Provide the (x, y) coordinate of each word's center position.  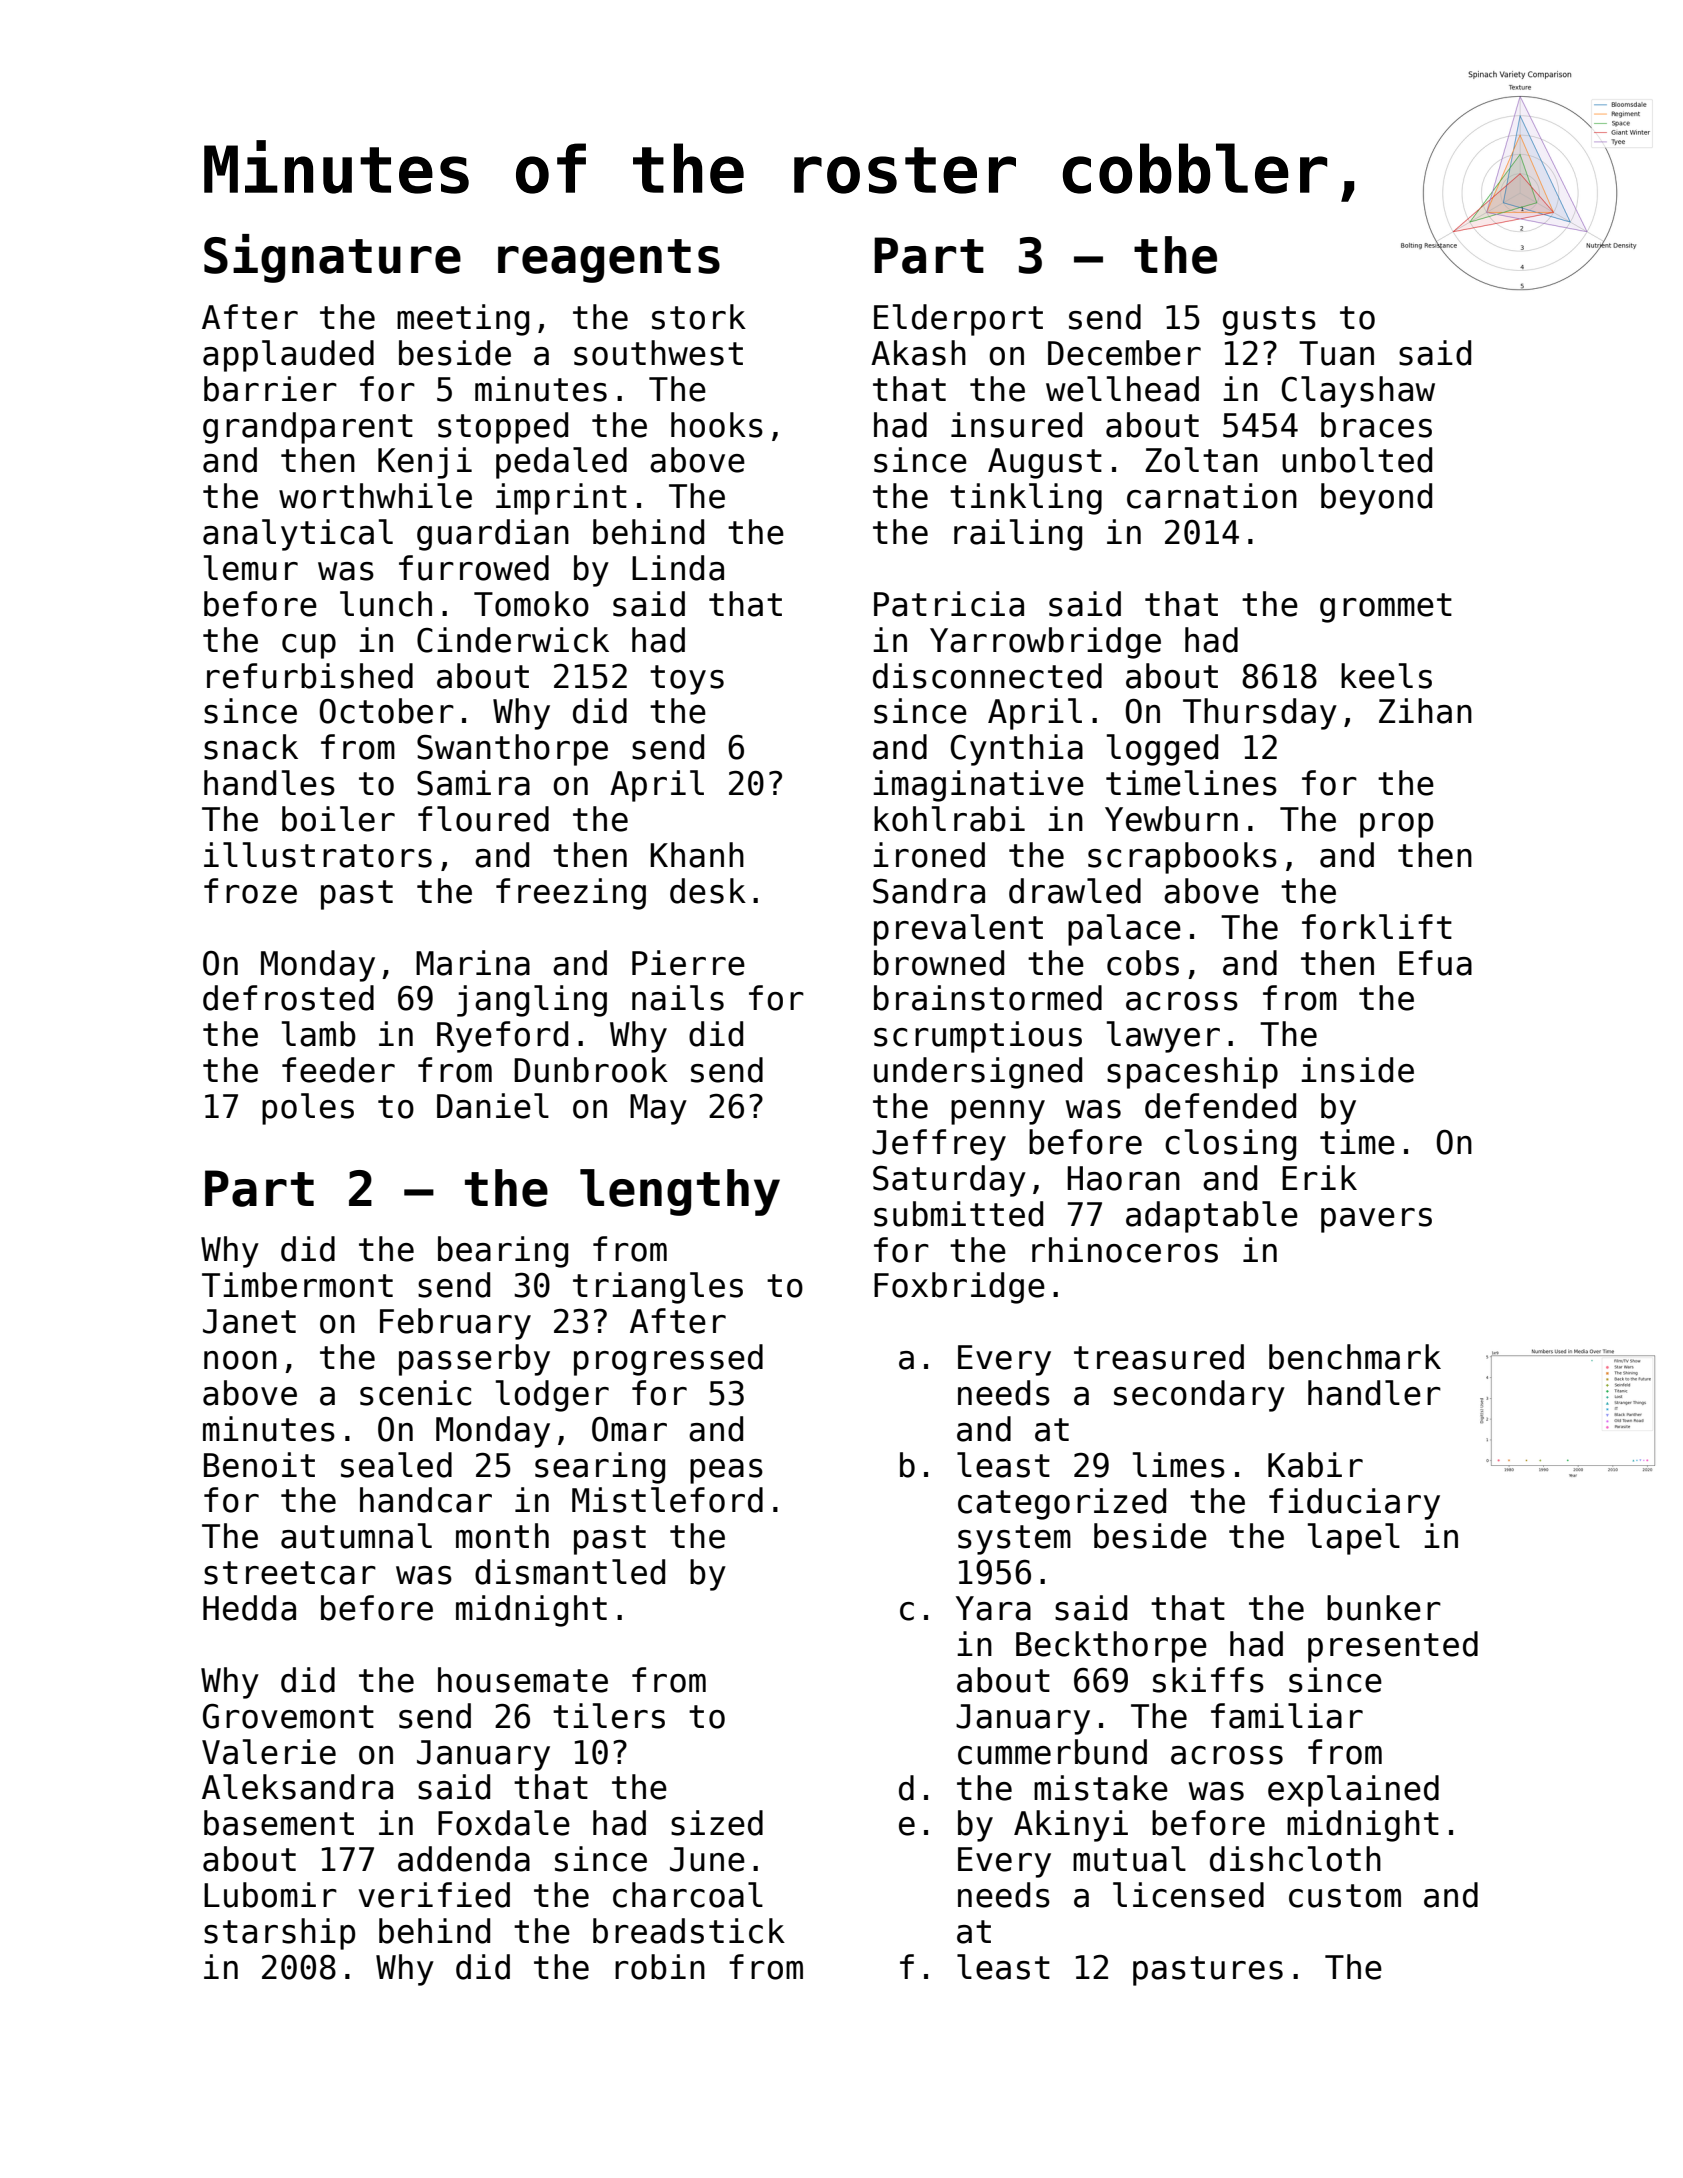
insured (1016, 425)
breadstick (689, 1931)
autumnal (356, 1536)
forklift (1377, 927)
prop (1396, 825)
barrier (270, 389)
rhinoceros (1125, 1250)
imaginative (978, 786)
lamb (319, 1034)
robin (660, 1967)
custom (1345, 1896)
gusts (1269, 321)
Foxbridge (959, 1288)
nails (678, 998)
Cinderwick (513, 640)
